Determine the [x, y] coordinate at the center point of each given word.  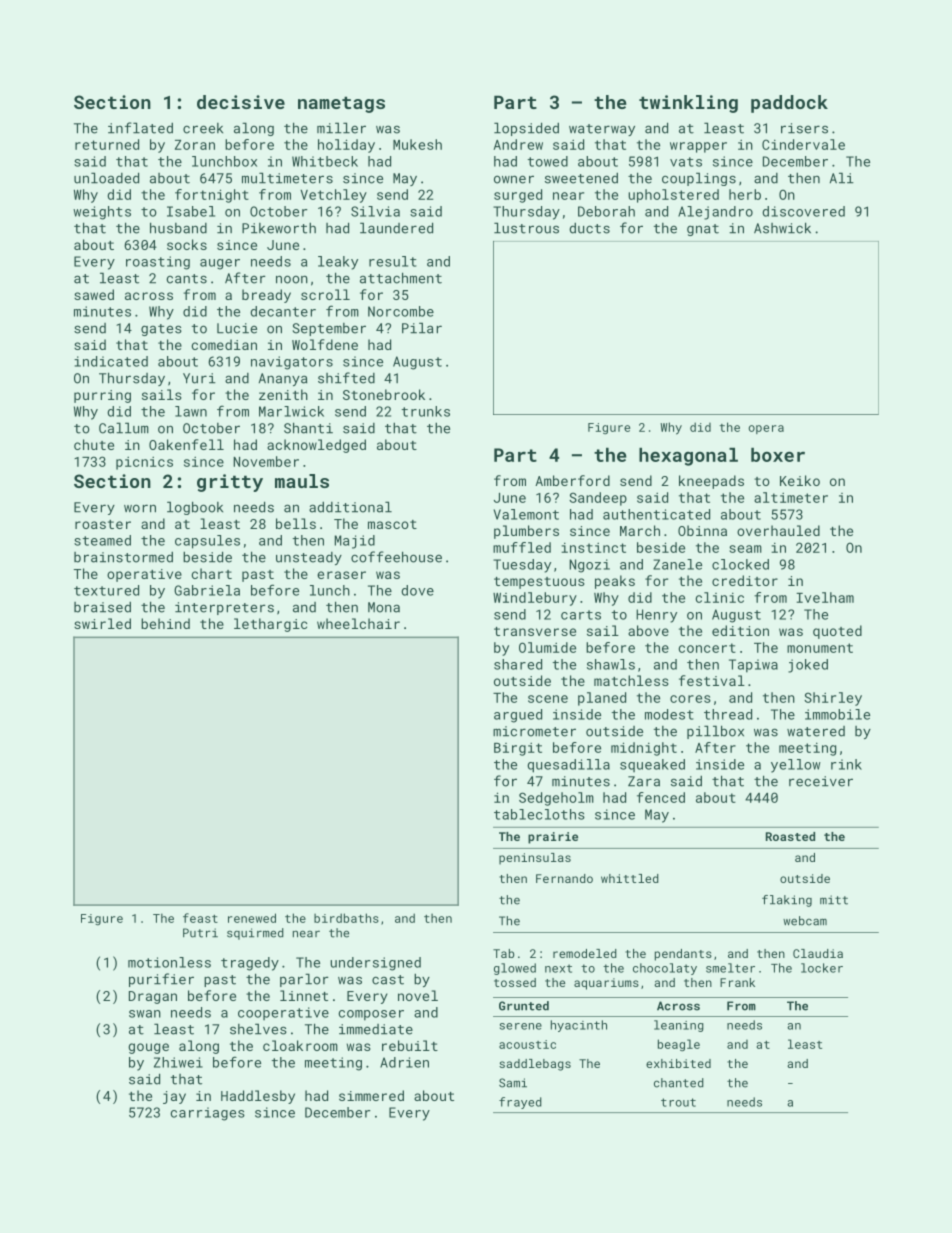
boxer [778, 455]
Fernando [564, 878]
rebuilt [410, 1045]
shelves [258, 1029]
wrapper [698, 147]
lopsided [526, 129]
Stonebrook [384, 394]
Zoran [195, 145]
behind [165, 623]
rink [846, 764]
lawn [191, 411]
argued [518, 716]
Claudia [818, 953]
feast [200, 918]
